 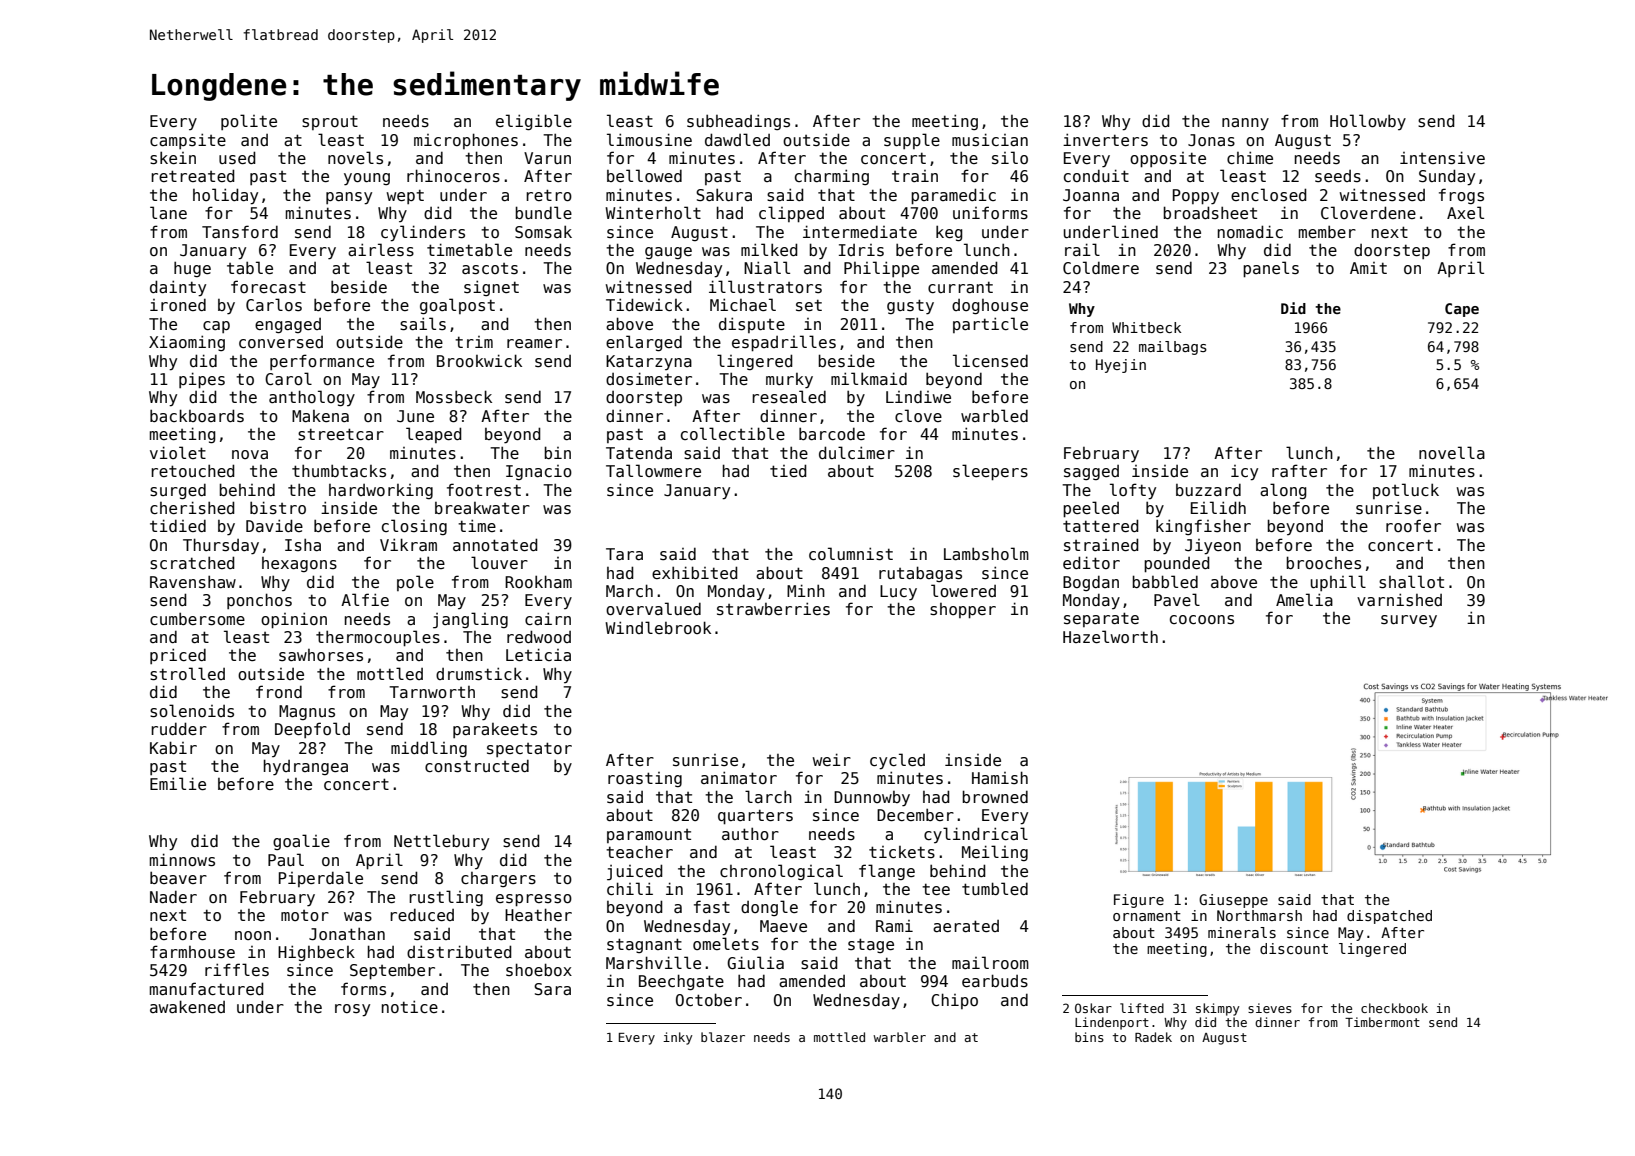 I want to click on frond, so click(x=279, y=691).
